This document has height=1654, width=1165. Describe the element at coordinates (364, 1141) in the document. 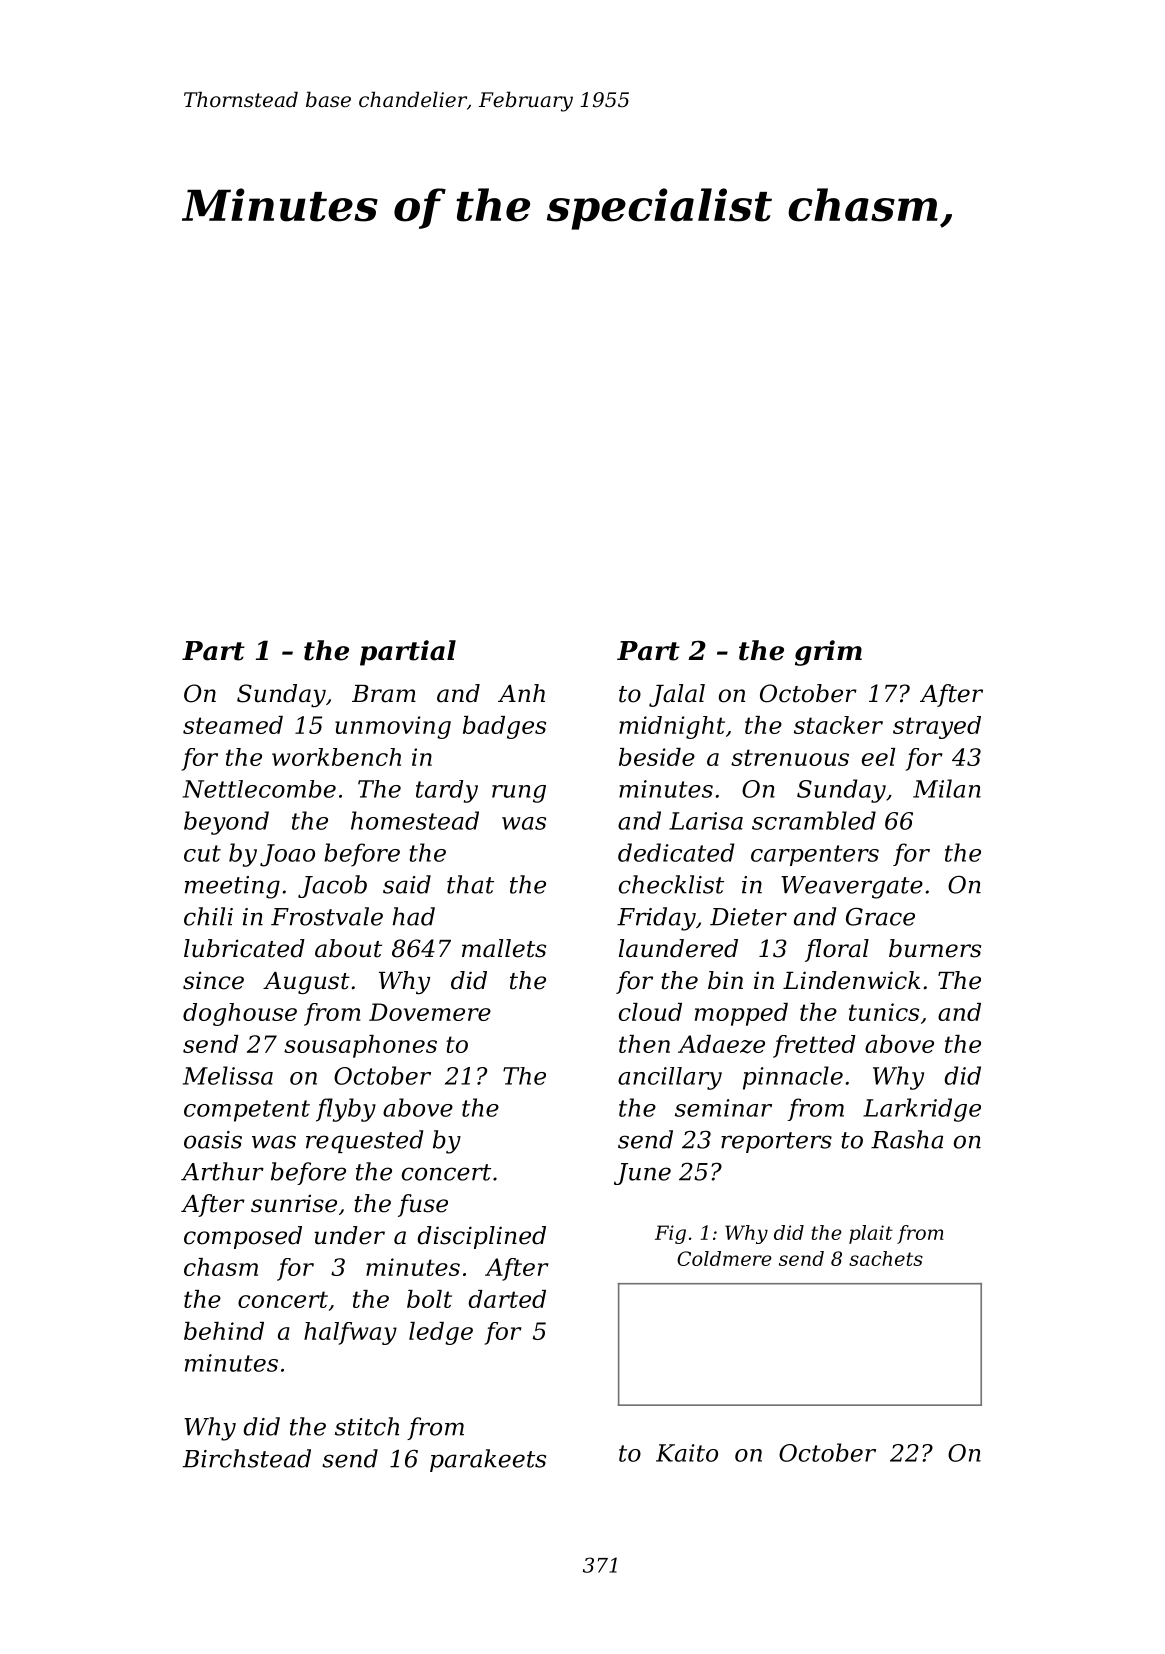

I see `requested` at that location.
